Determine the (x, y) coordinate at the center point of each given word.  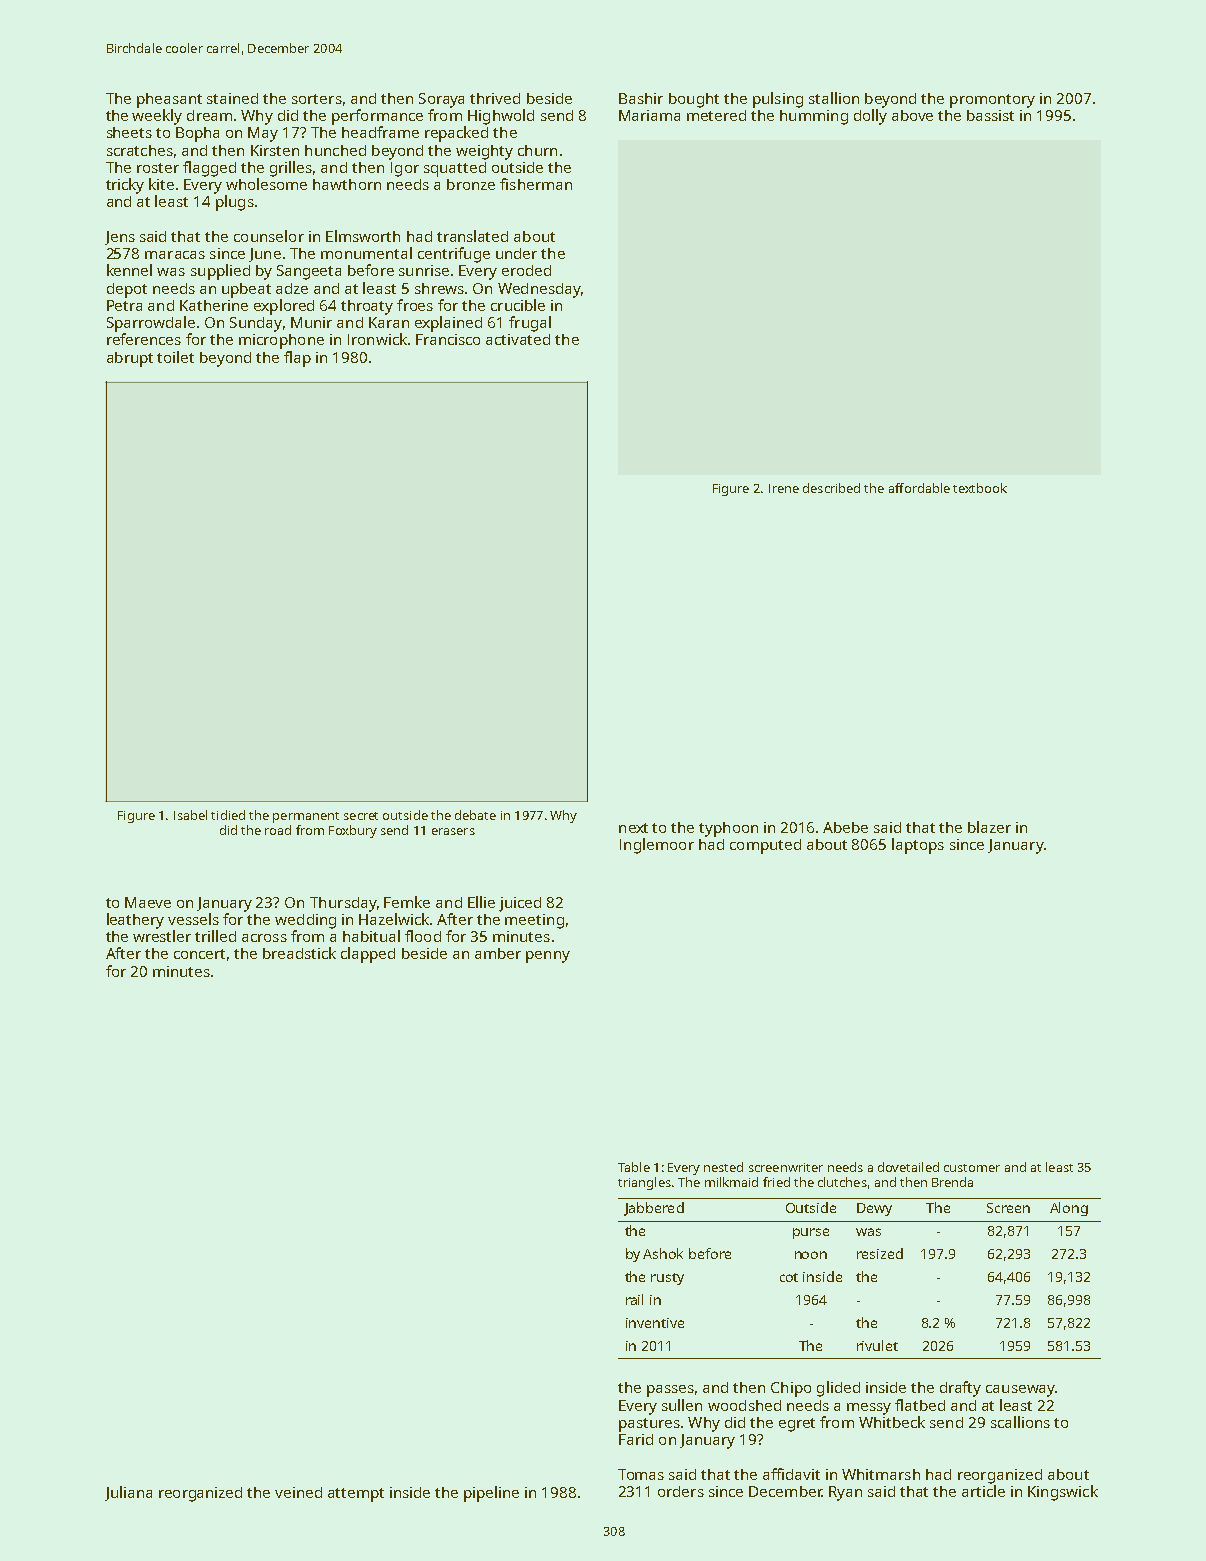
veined (298, 1492)
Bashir (641, 98)
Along (1069, 1209)
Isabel (190, 815)
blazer (989, 827)
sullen (682, 1405)
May (263, 134)
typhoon (728, 829)
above (912, 115)
